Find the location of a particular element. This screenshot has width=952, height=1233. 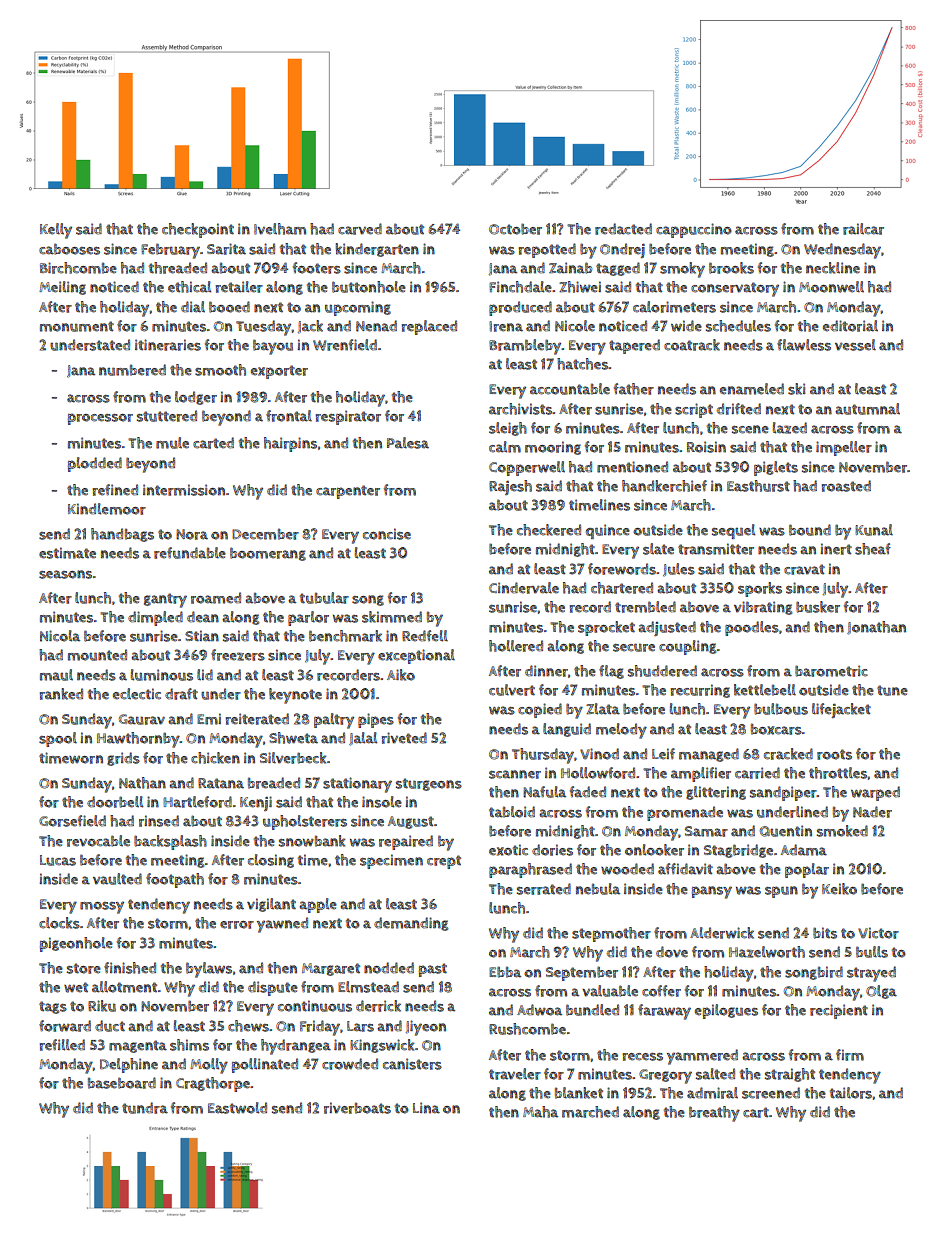

Ebba is located at coordinates (505, 972).
